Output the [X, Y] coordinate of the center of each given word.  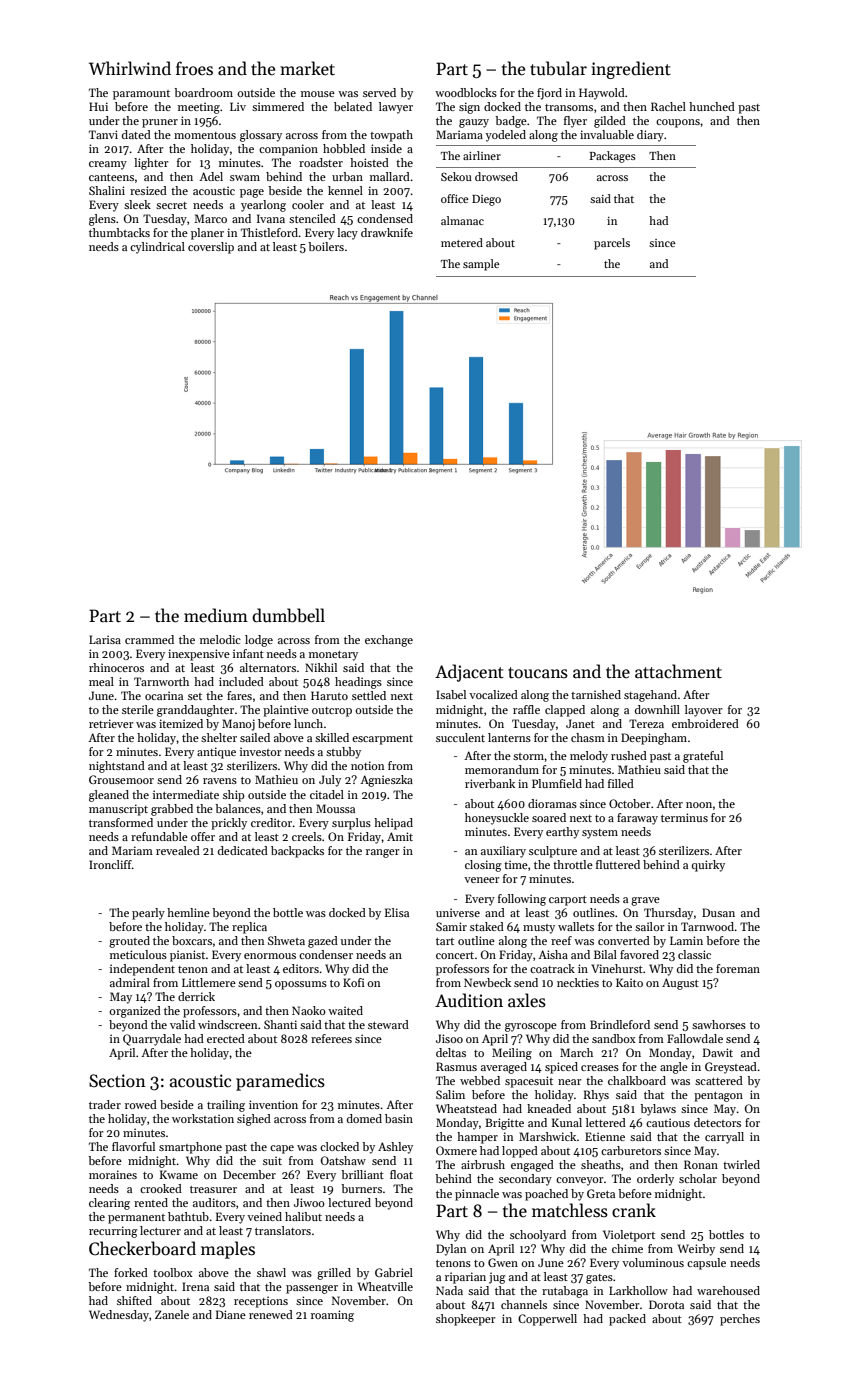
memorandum [502, 769]
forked [131, 1272]
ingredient [631, 70]
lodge [259, 641]
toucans [538, 673]
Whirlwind [130, 68]
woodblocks [466, 92]
